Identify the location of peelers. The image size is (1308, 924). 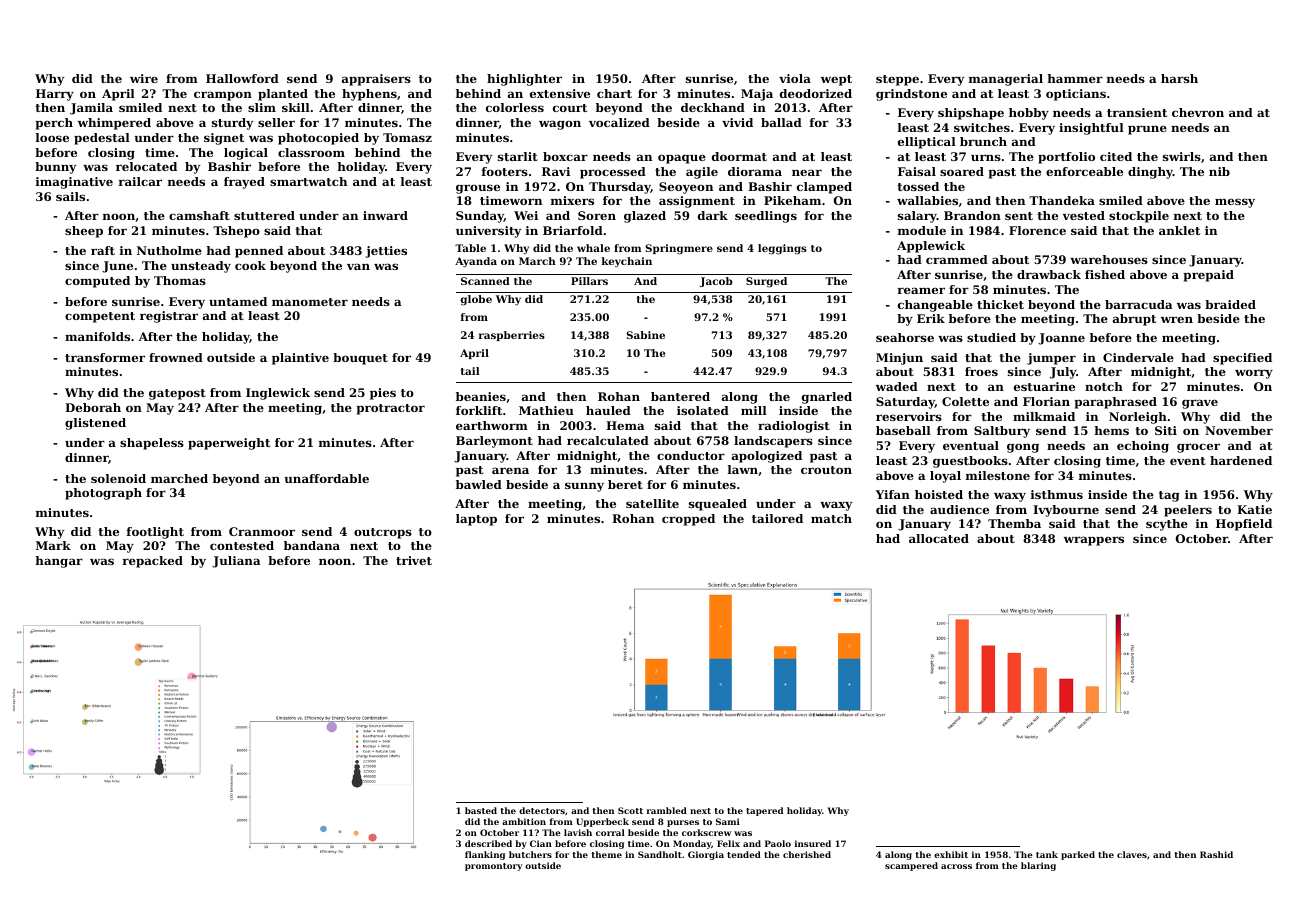
(1188, 511).
